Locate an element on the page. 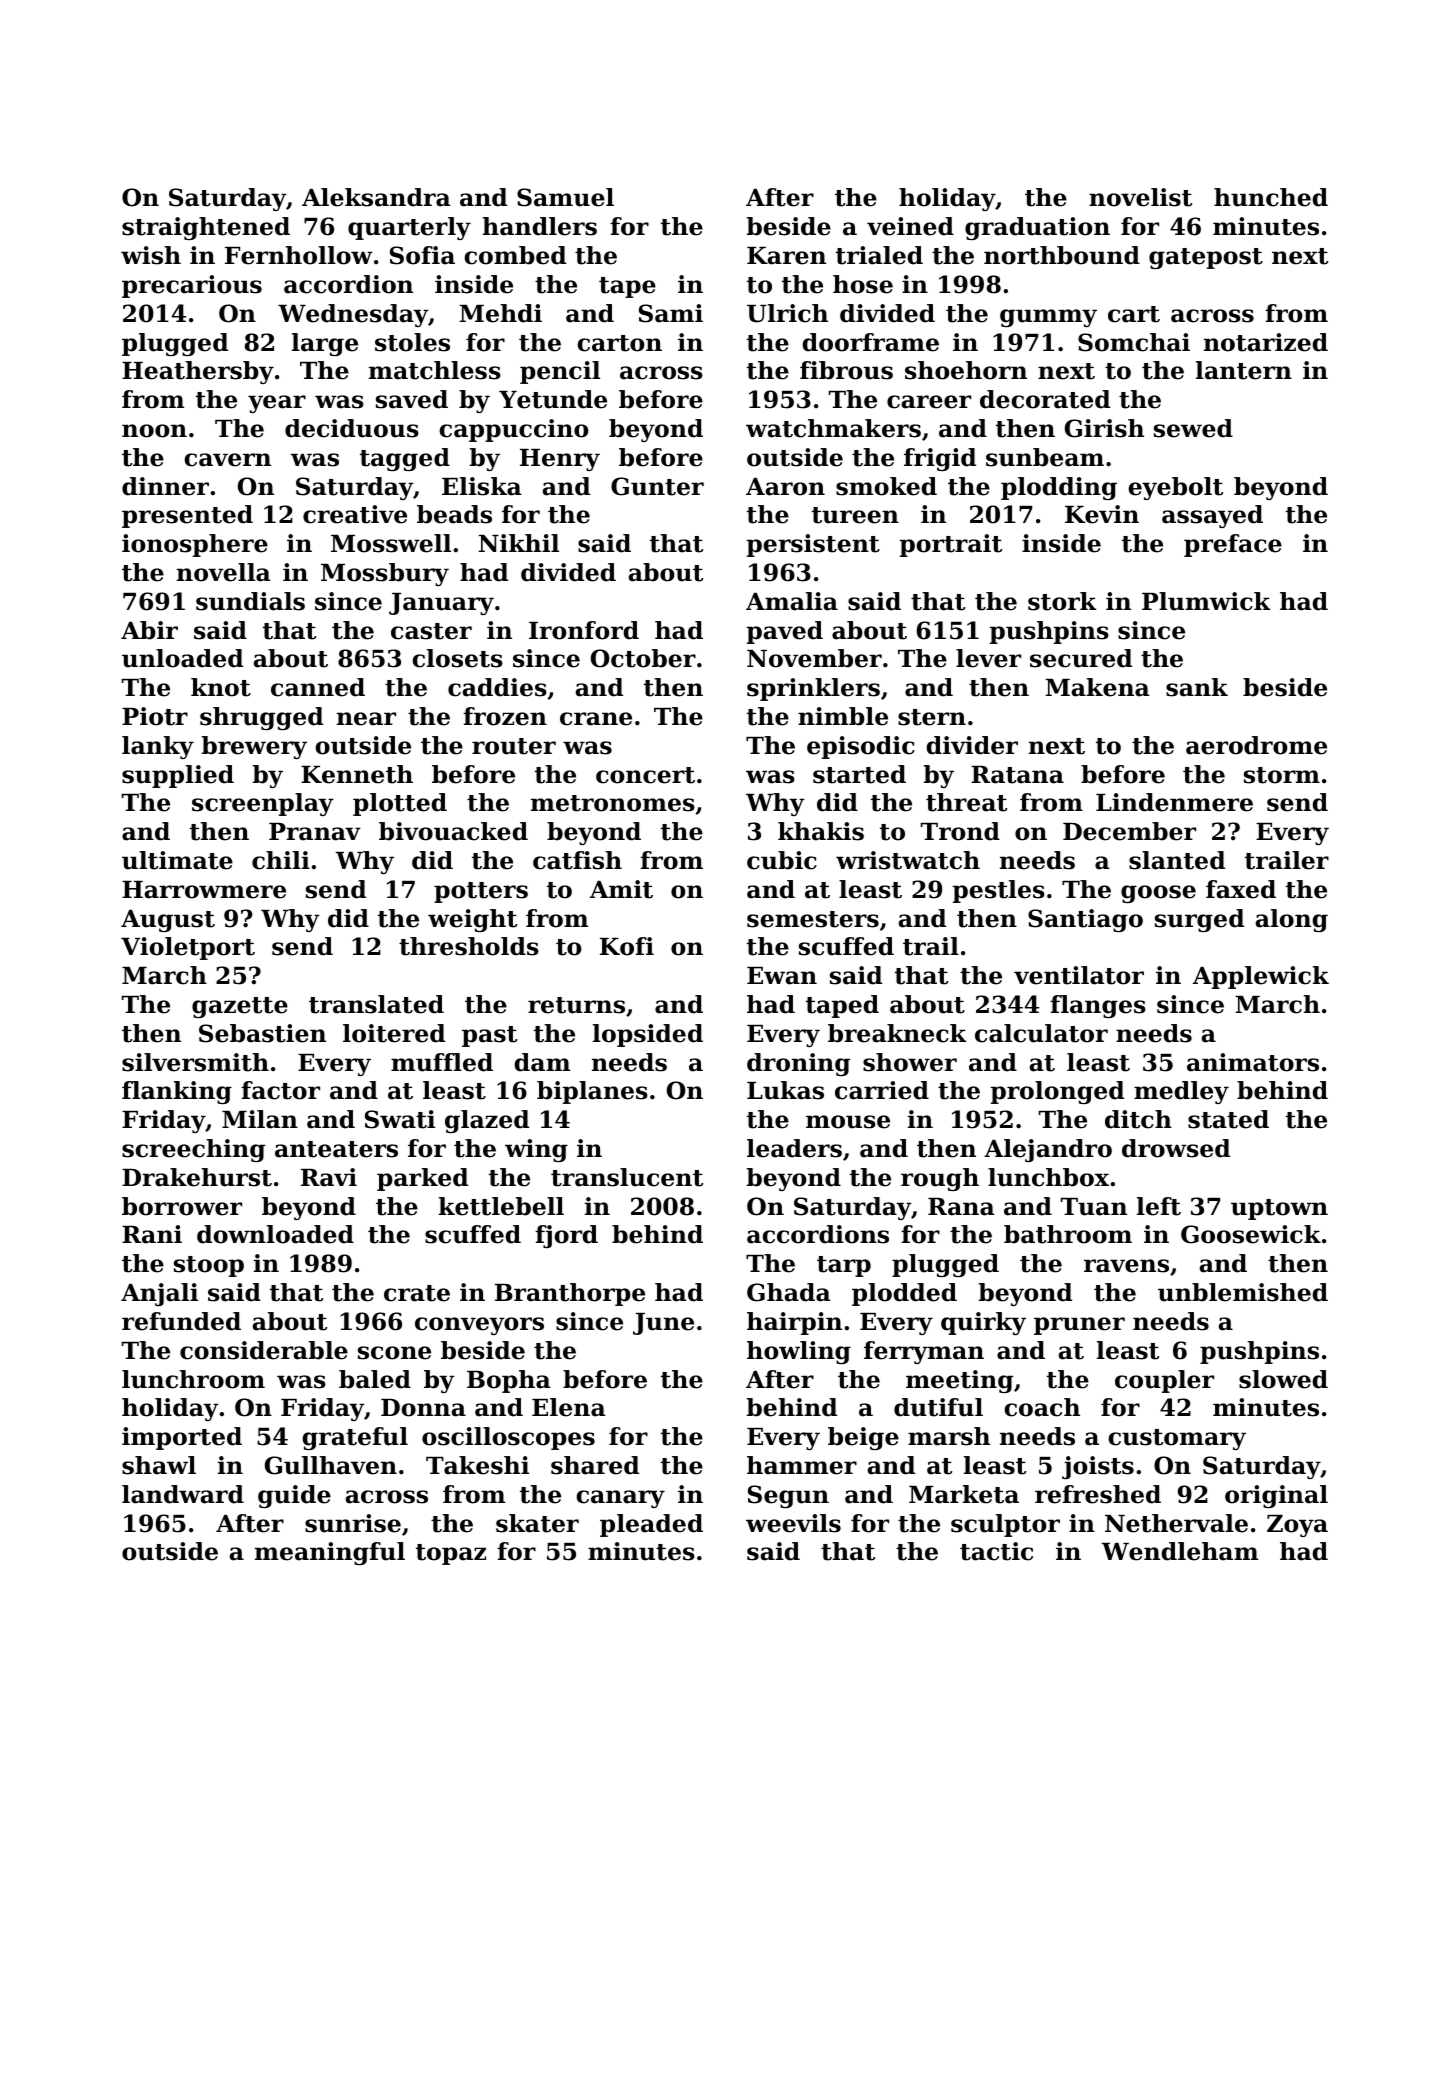 The height and width of the document is (2100, 1450). tactic is located at coordinates (996, 1551).
